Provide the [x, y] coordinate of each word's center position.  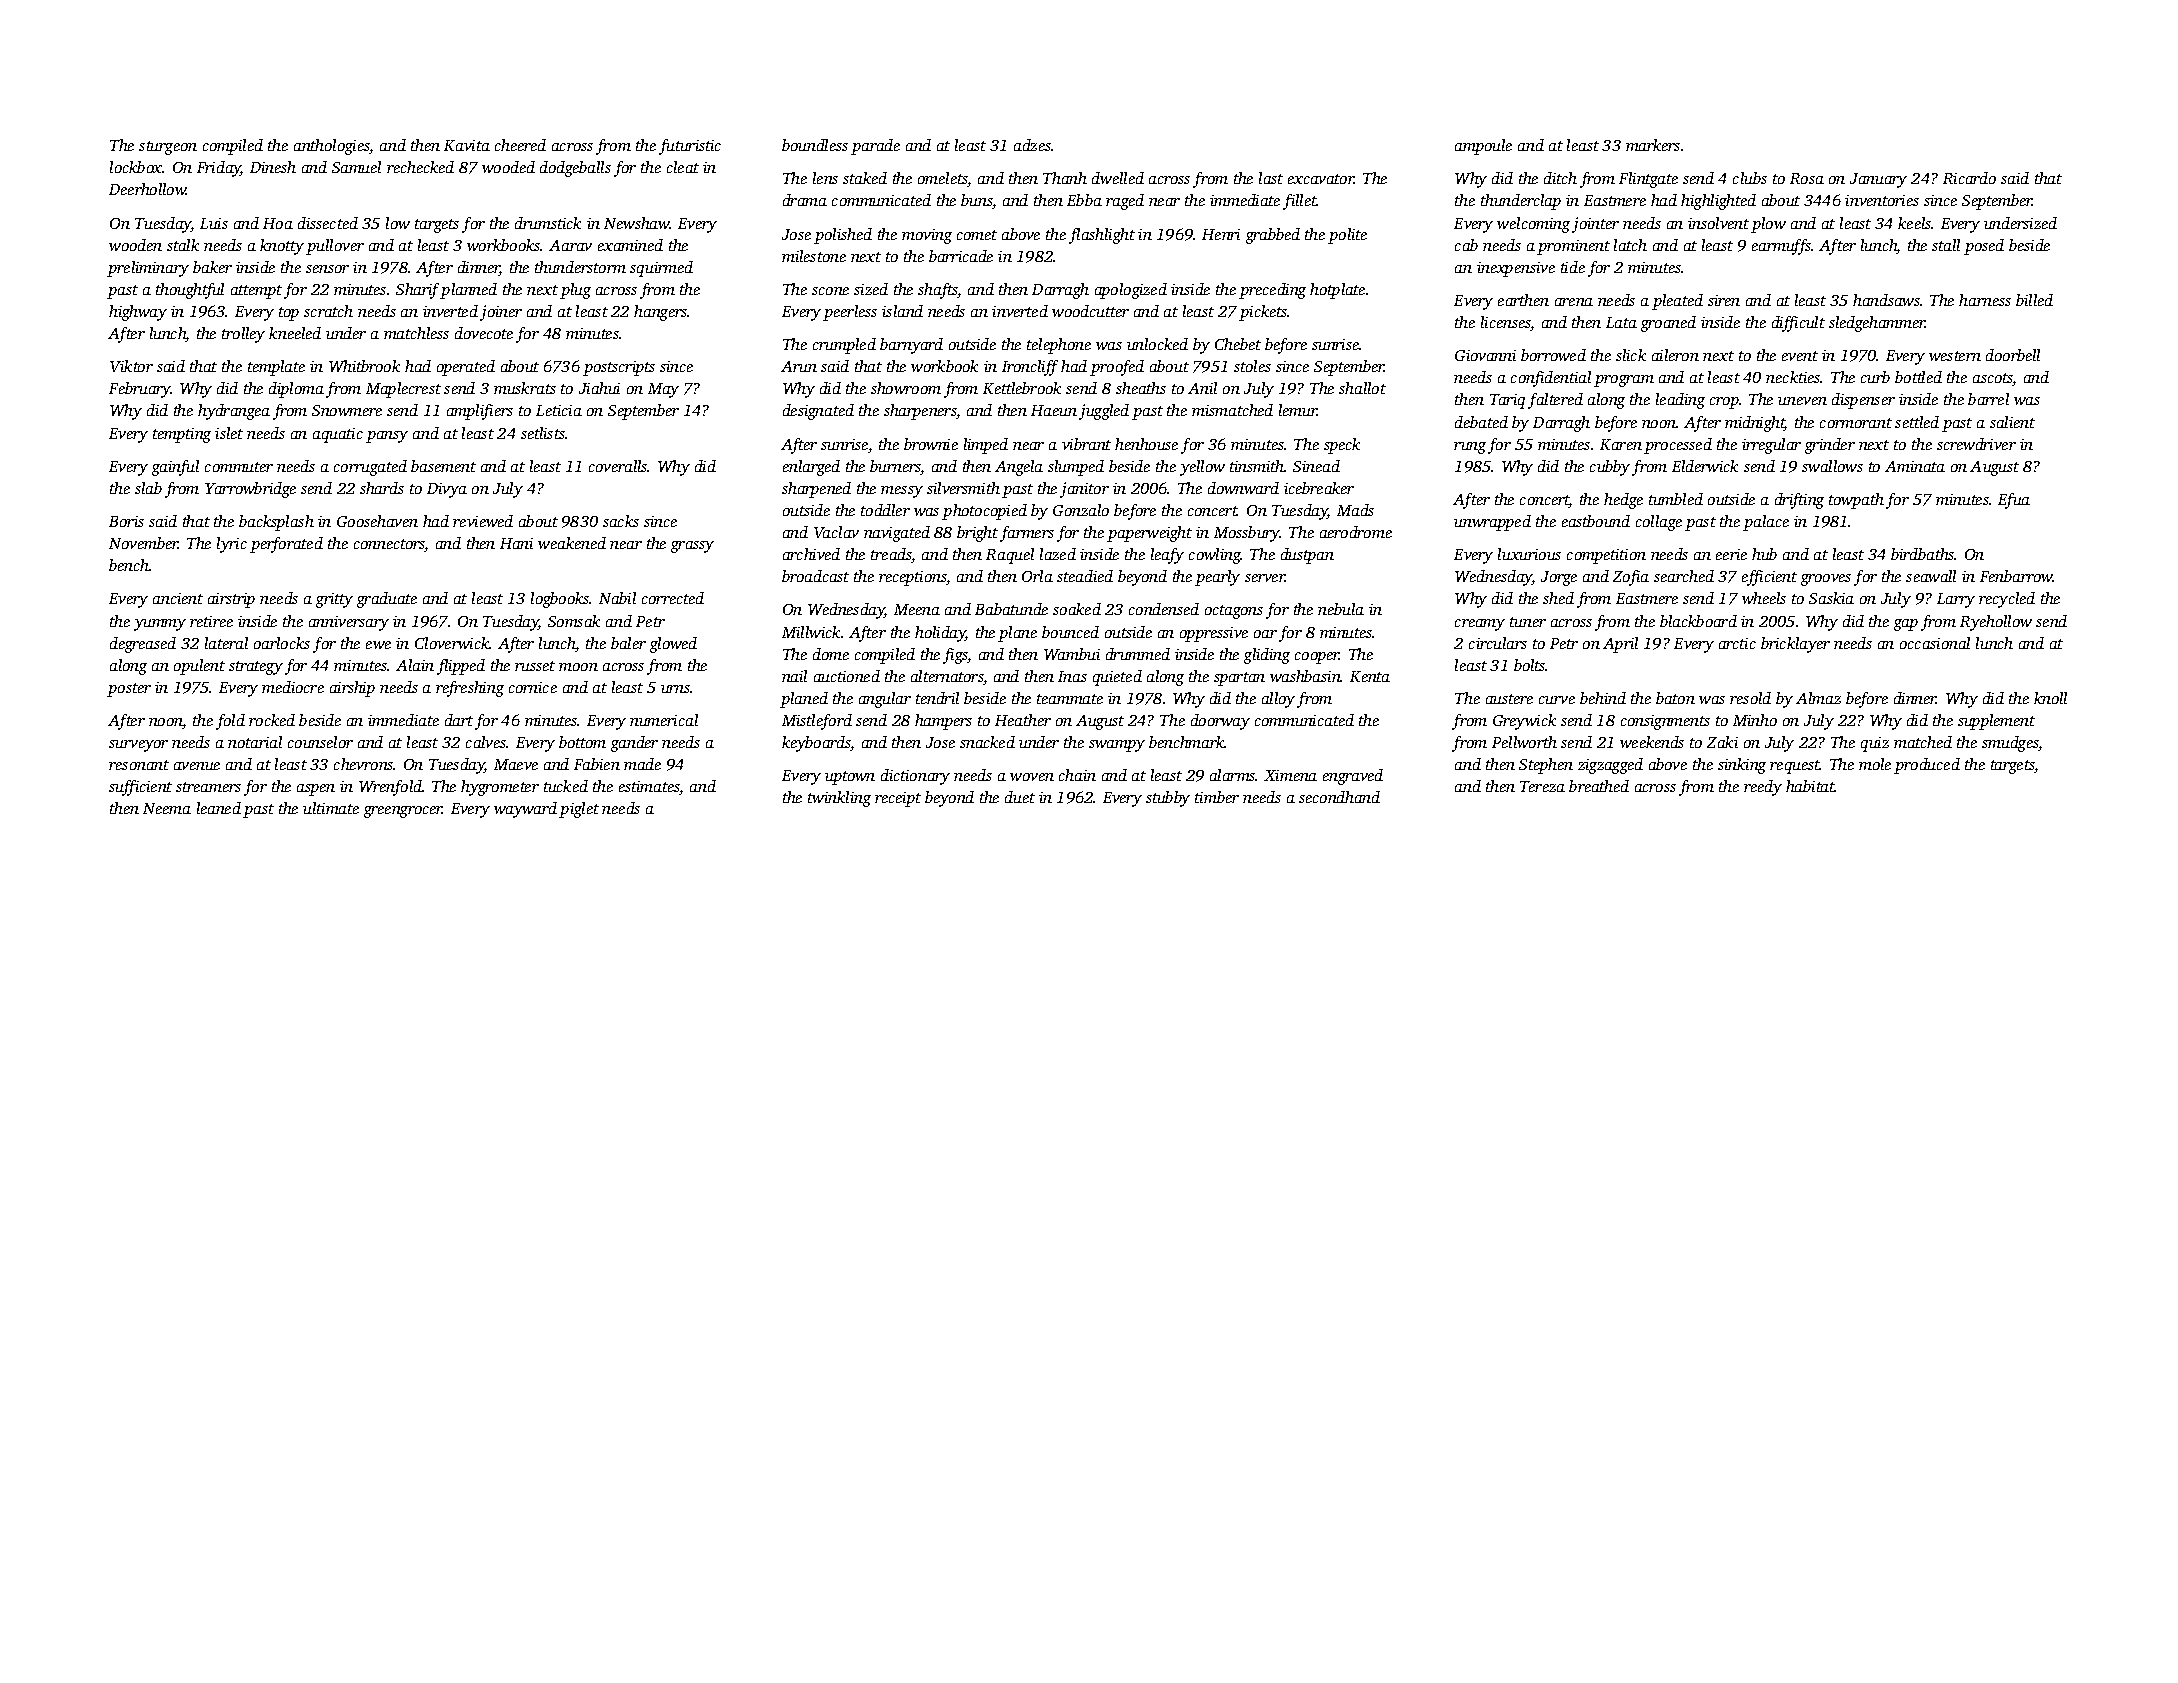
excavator [1321, 179]
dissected [328, 223]
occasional [1935, 643]
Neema [167, 808]
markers [1653, 145]
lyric [232, 545]
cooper [1317, 658]
